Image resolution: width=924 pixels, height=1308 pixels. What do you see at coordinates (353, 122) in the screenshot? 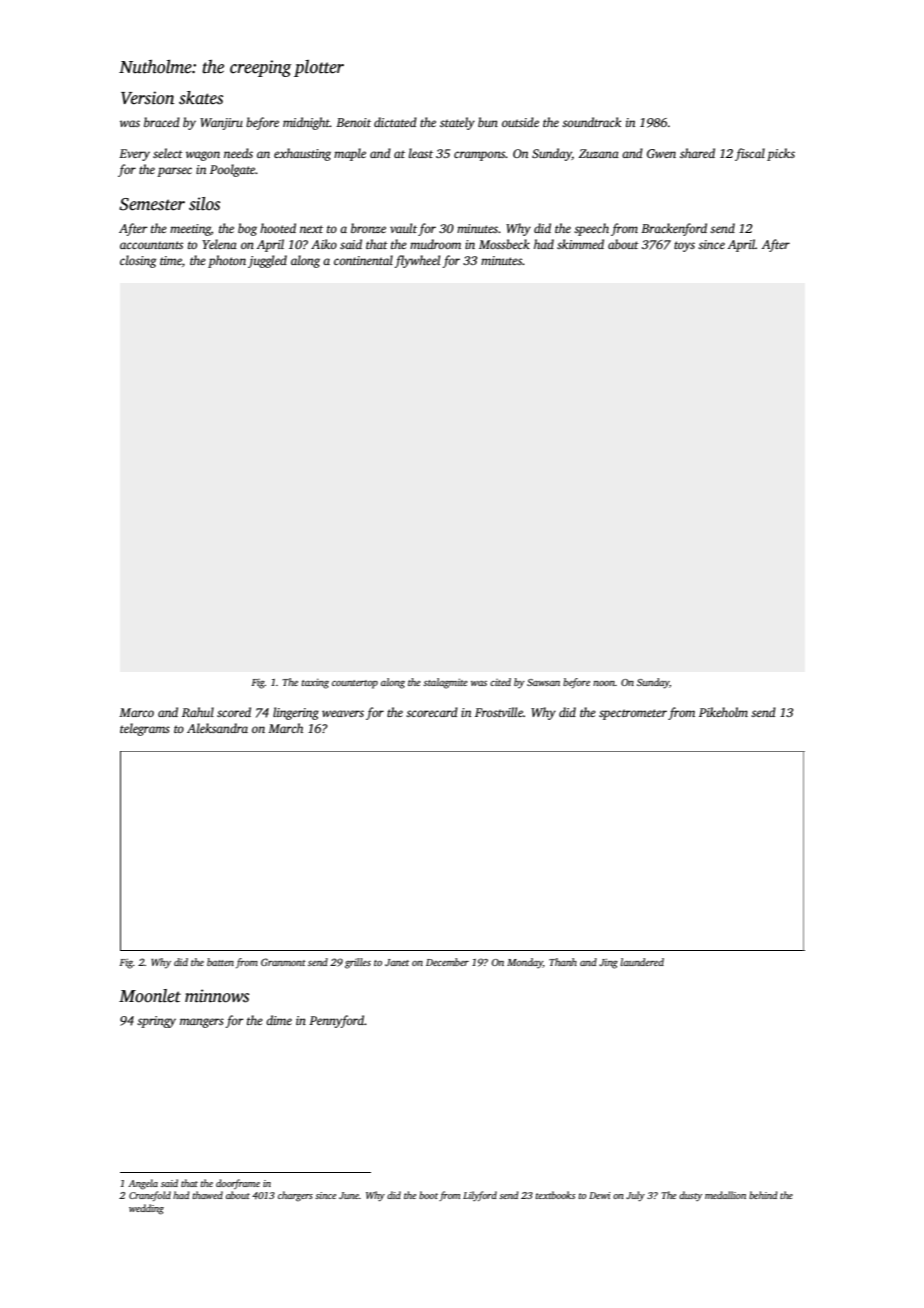
I see `Benoit` at bounding box center [353, 122].
